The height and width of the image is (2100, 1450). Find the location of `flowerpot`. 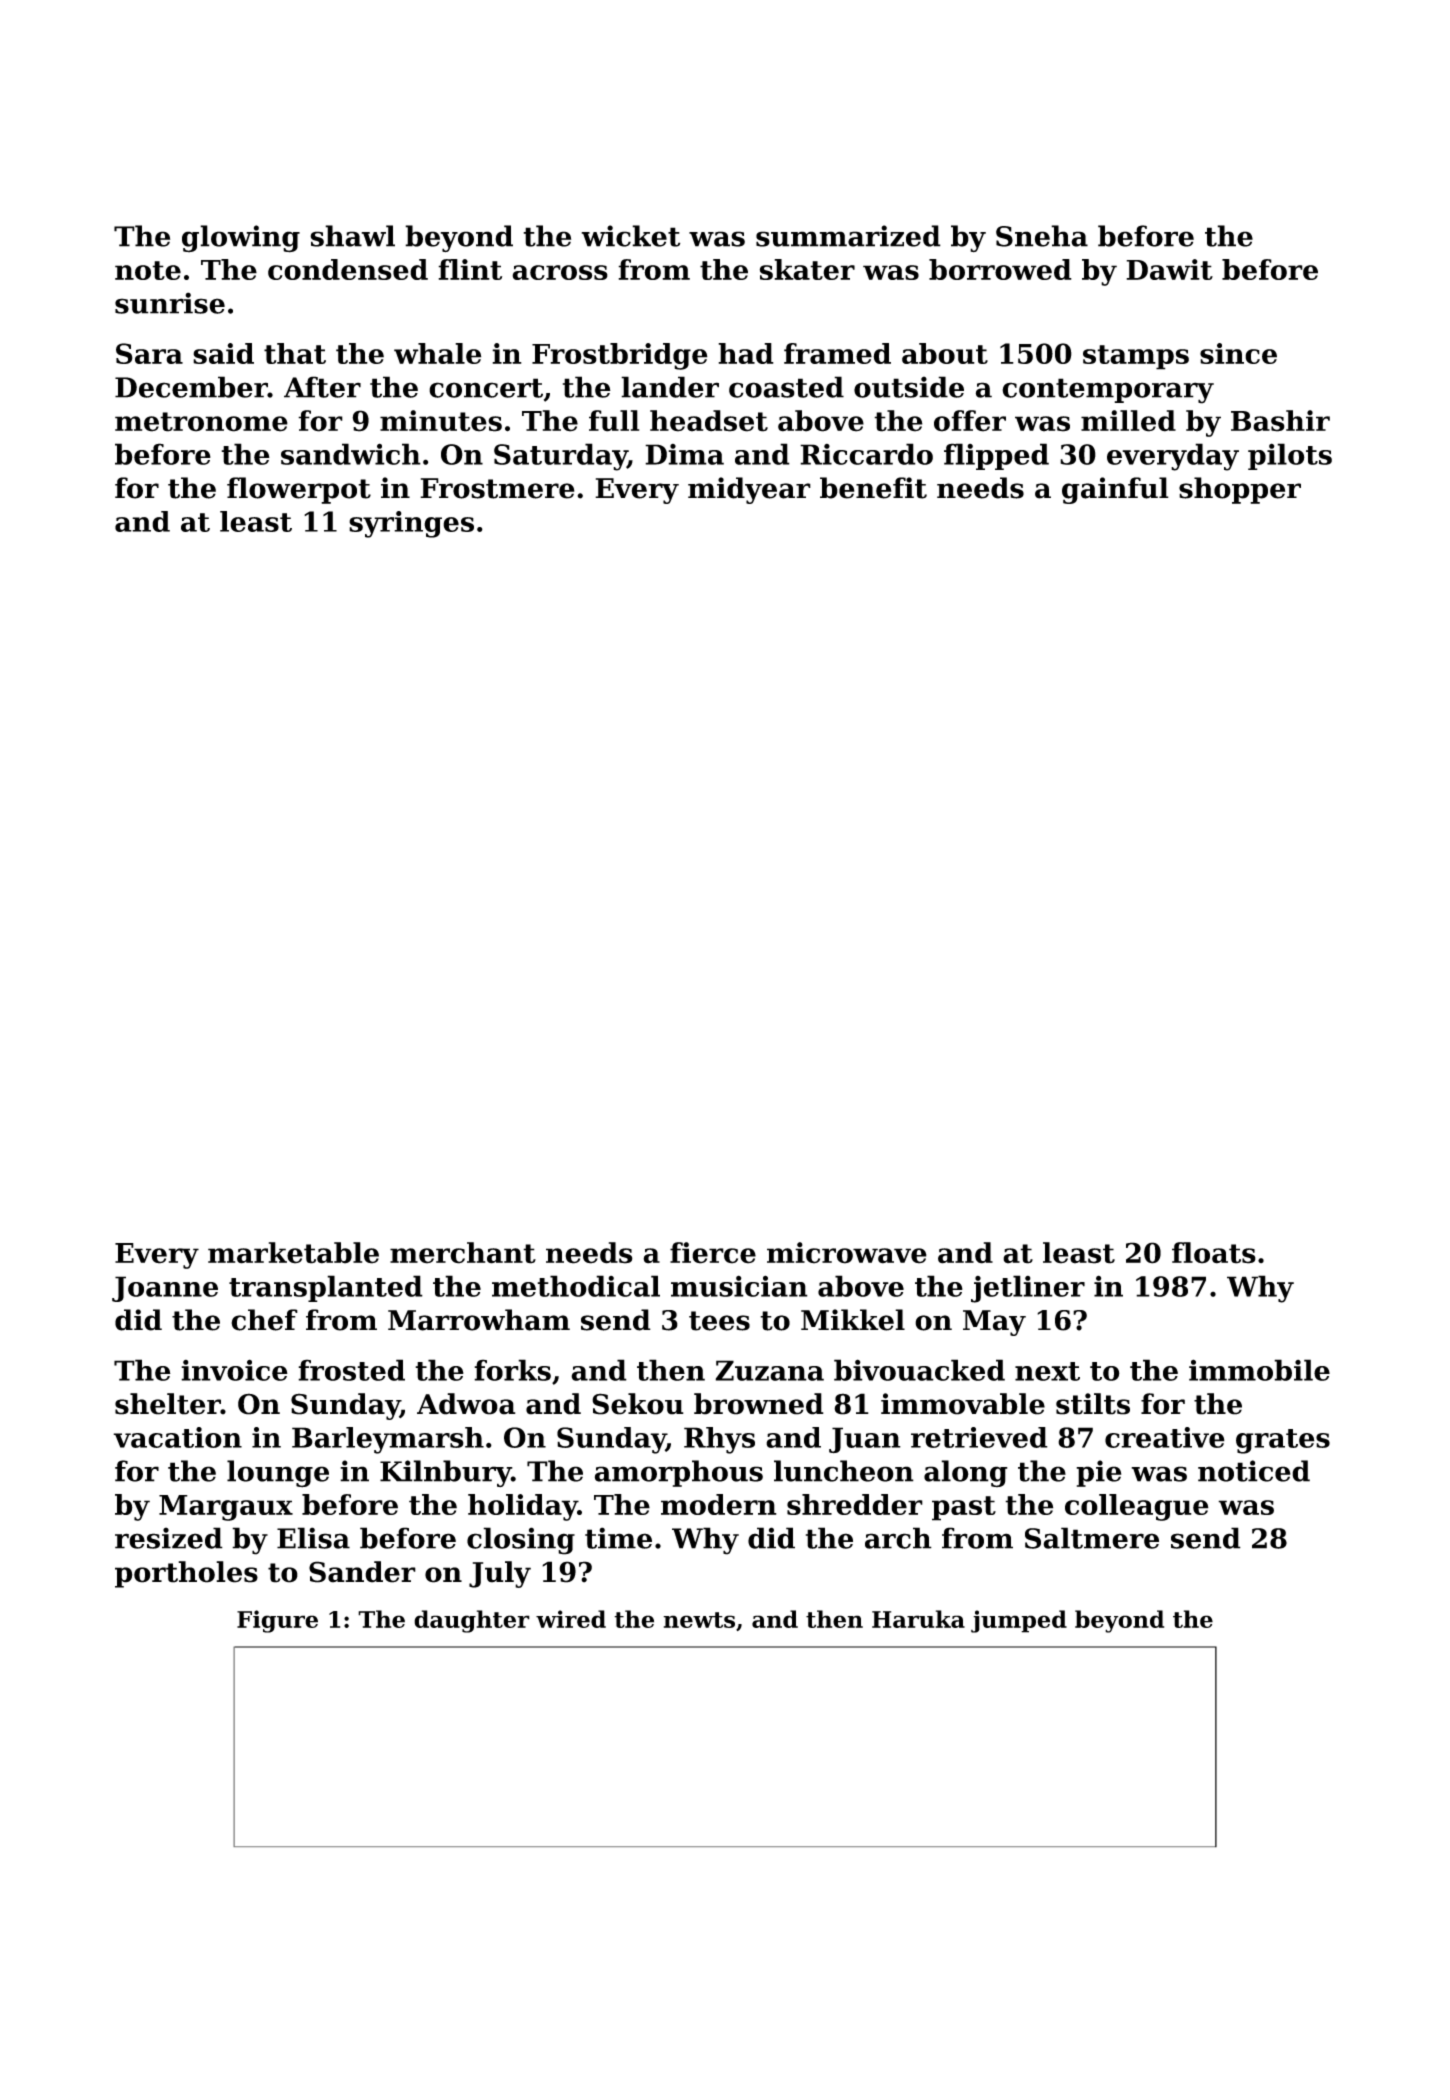

flowerpot is located at coordinates (299, 490).
